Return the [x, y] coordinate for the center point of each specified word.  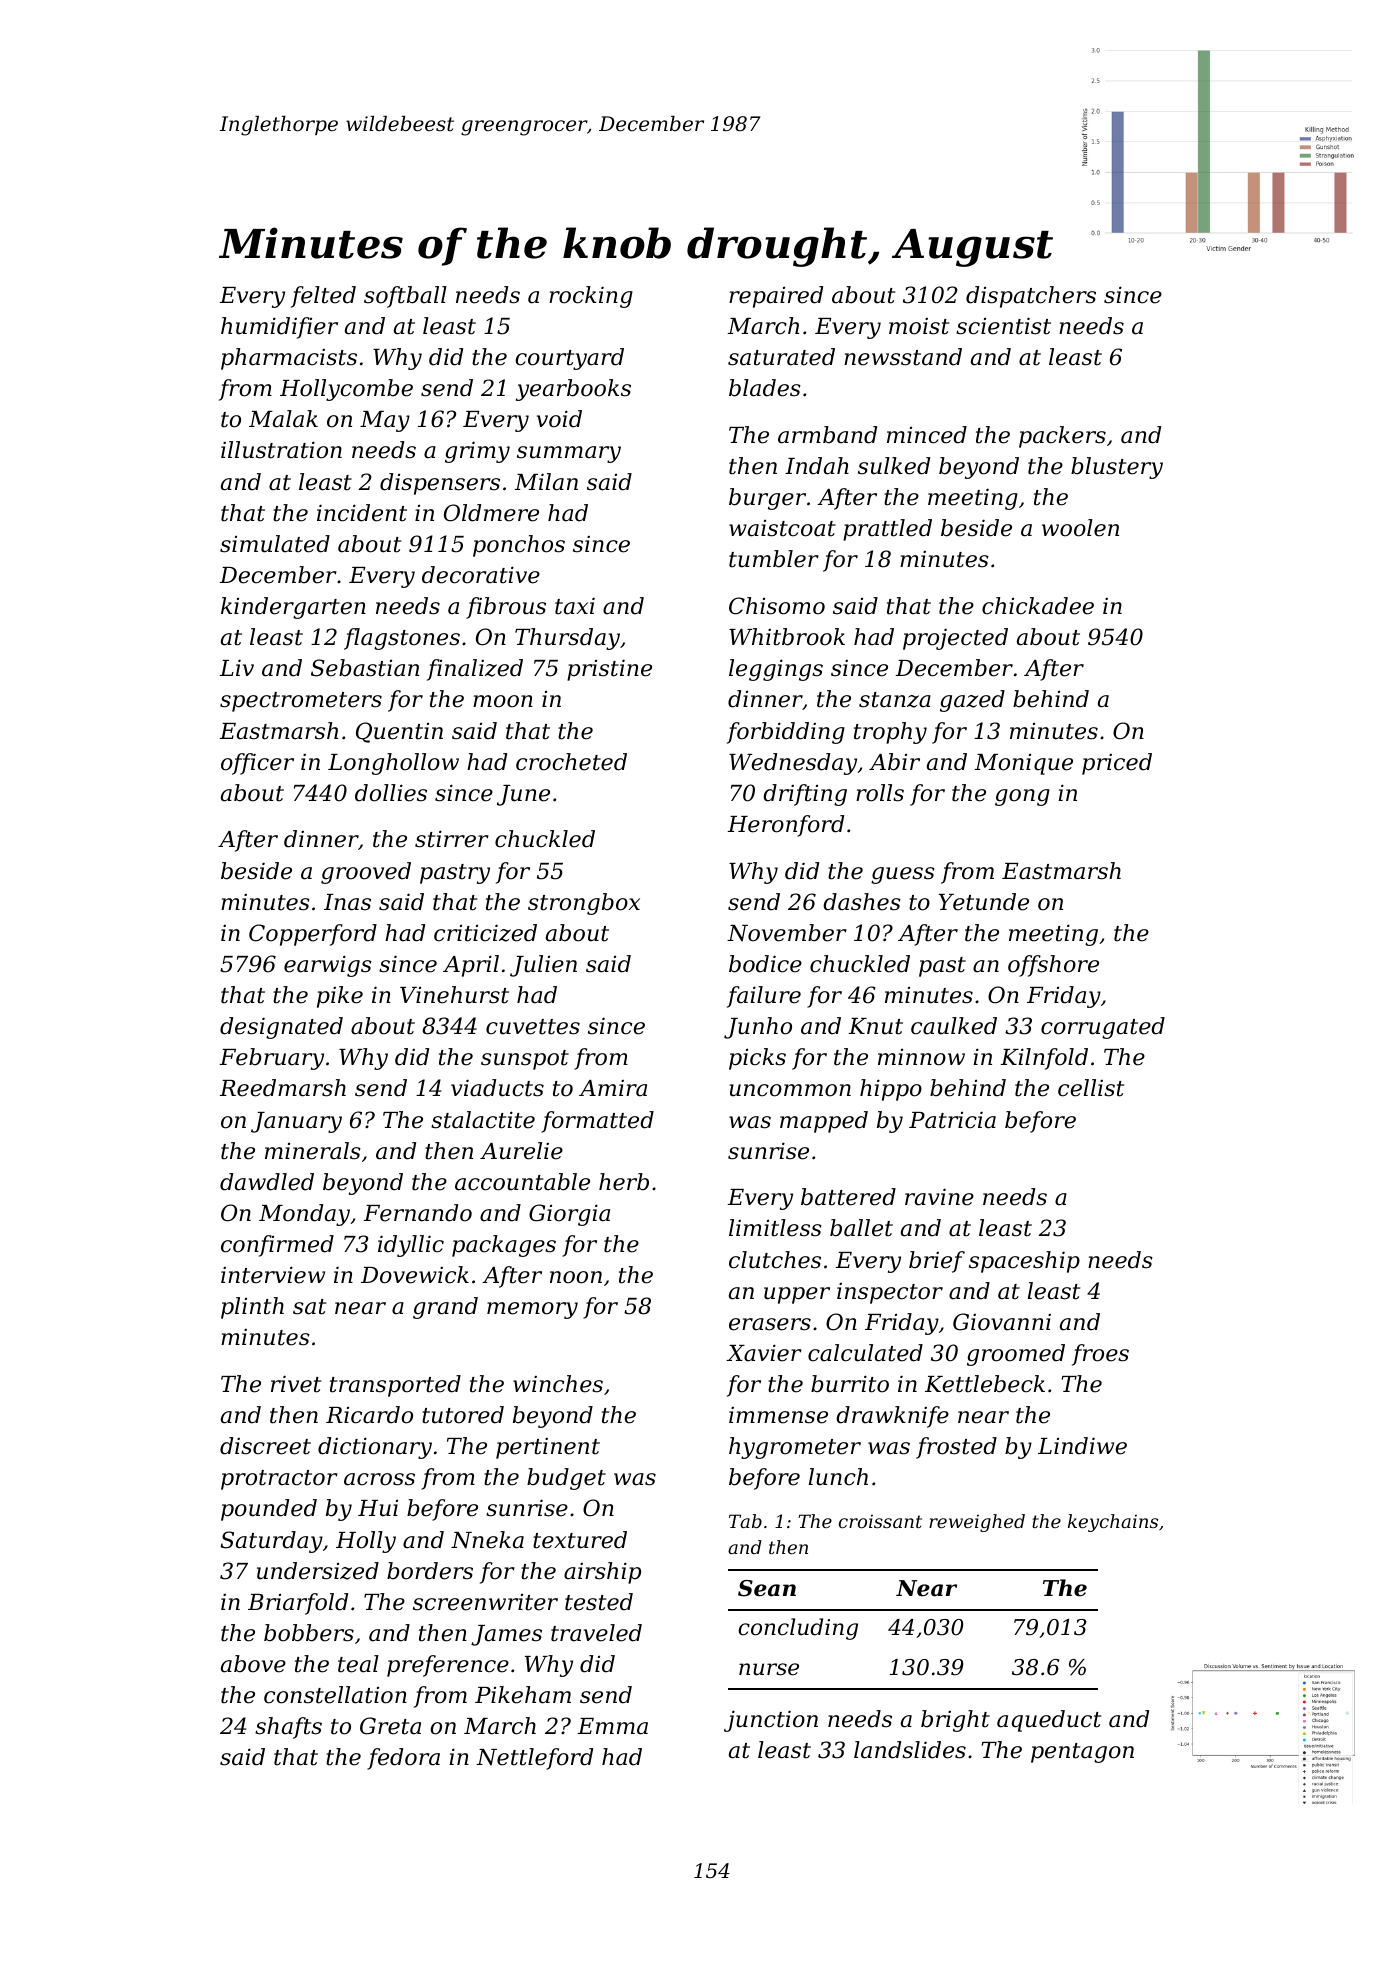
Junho [758, 1028]
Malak [283, 419]
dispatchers [1031, 297]
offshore [1053, 966]
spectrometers [301, 702]
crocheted [571, 762]
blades [765, 388]
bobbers [309, 1633]
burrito [850, 1384]
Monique [1024, 764]
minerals [313, 1151]
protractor [279, 1480]
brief [937, 1262]
